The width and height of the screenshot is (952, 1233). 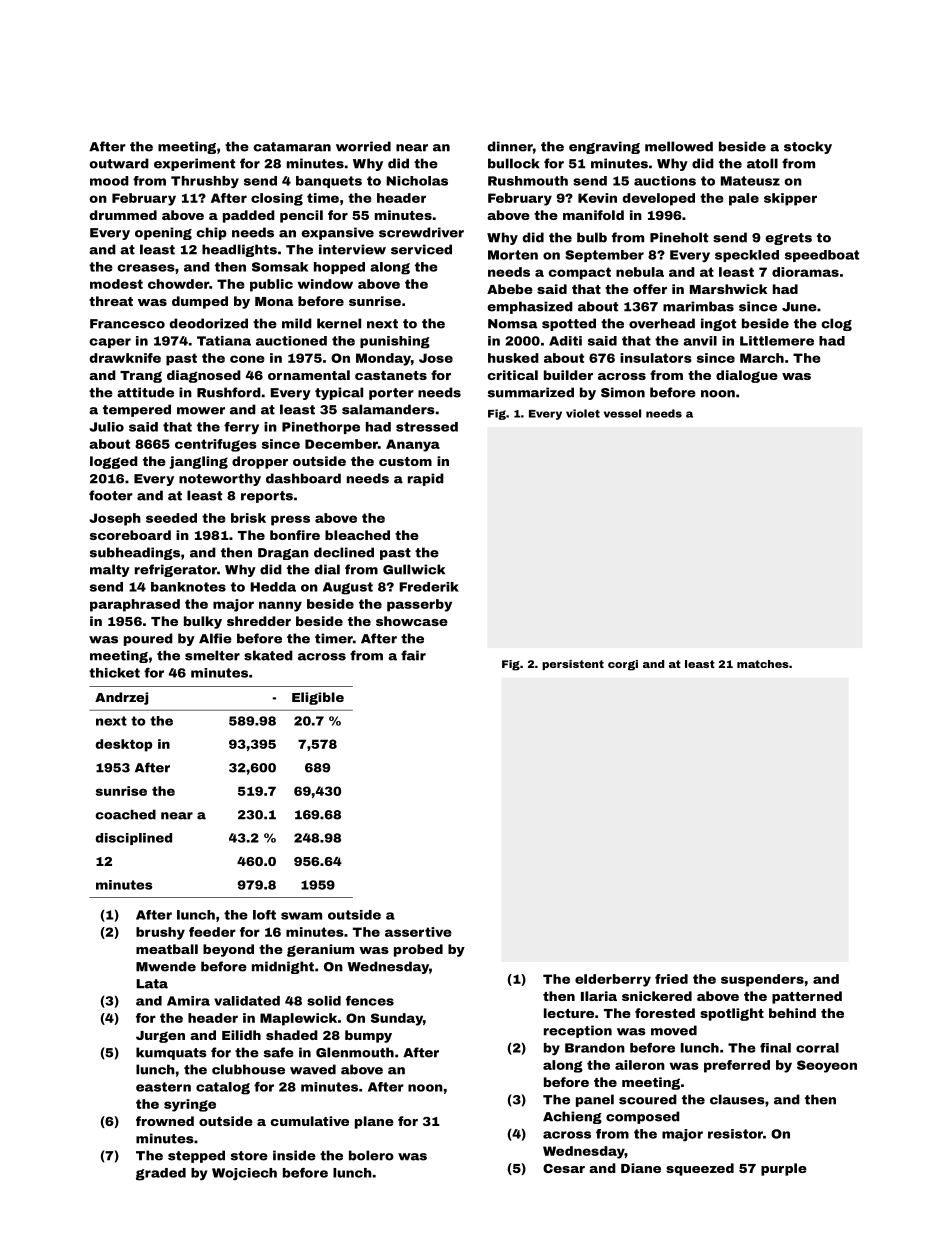 I want to click on bulb, so click(x=592, y=237).
